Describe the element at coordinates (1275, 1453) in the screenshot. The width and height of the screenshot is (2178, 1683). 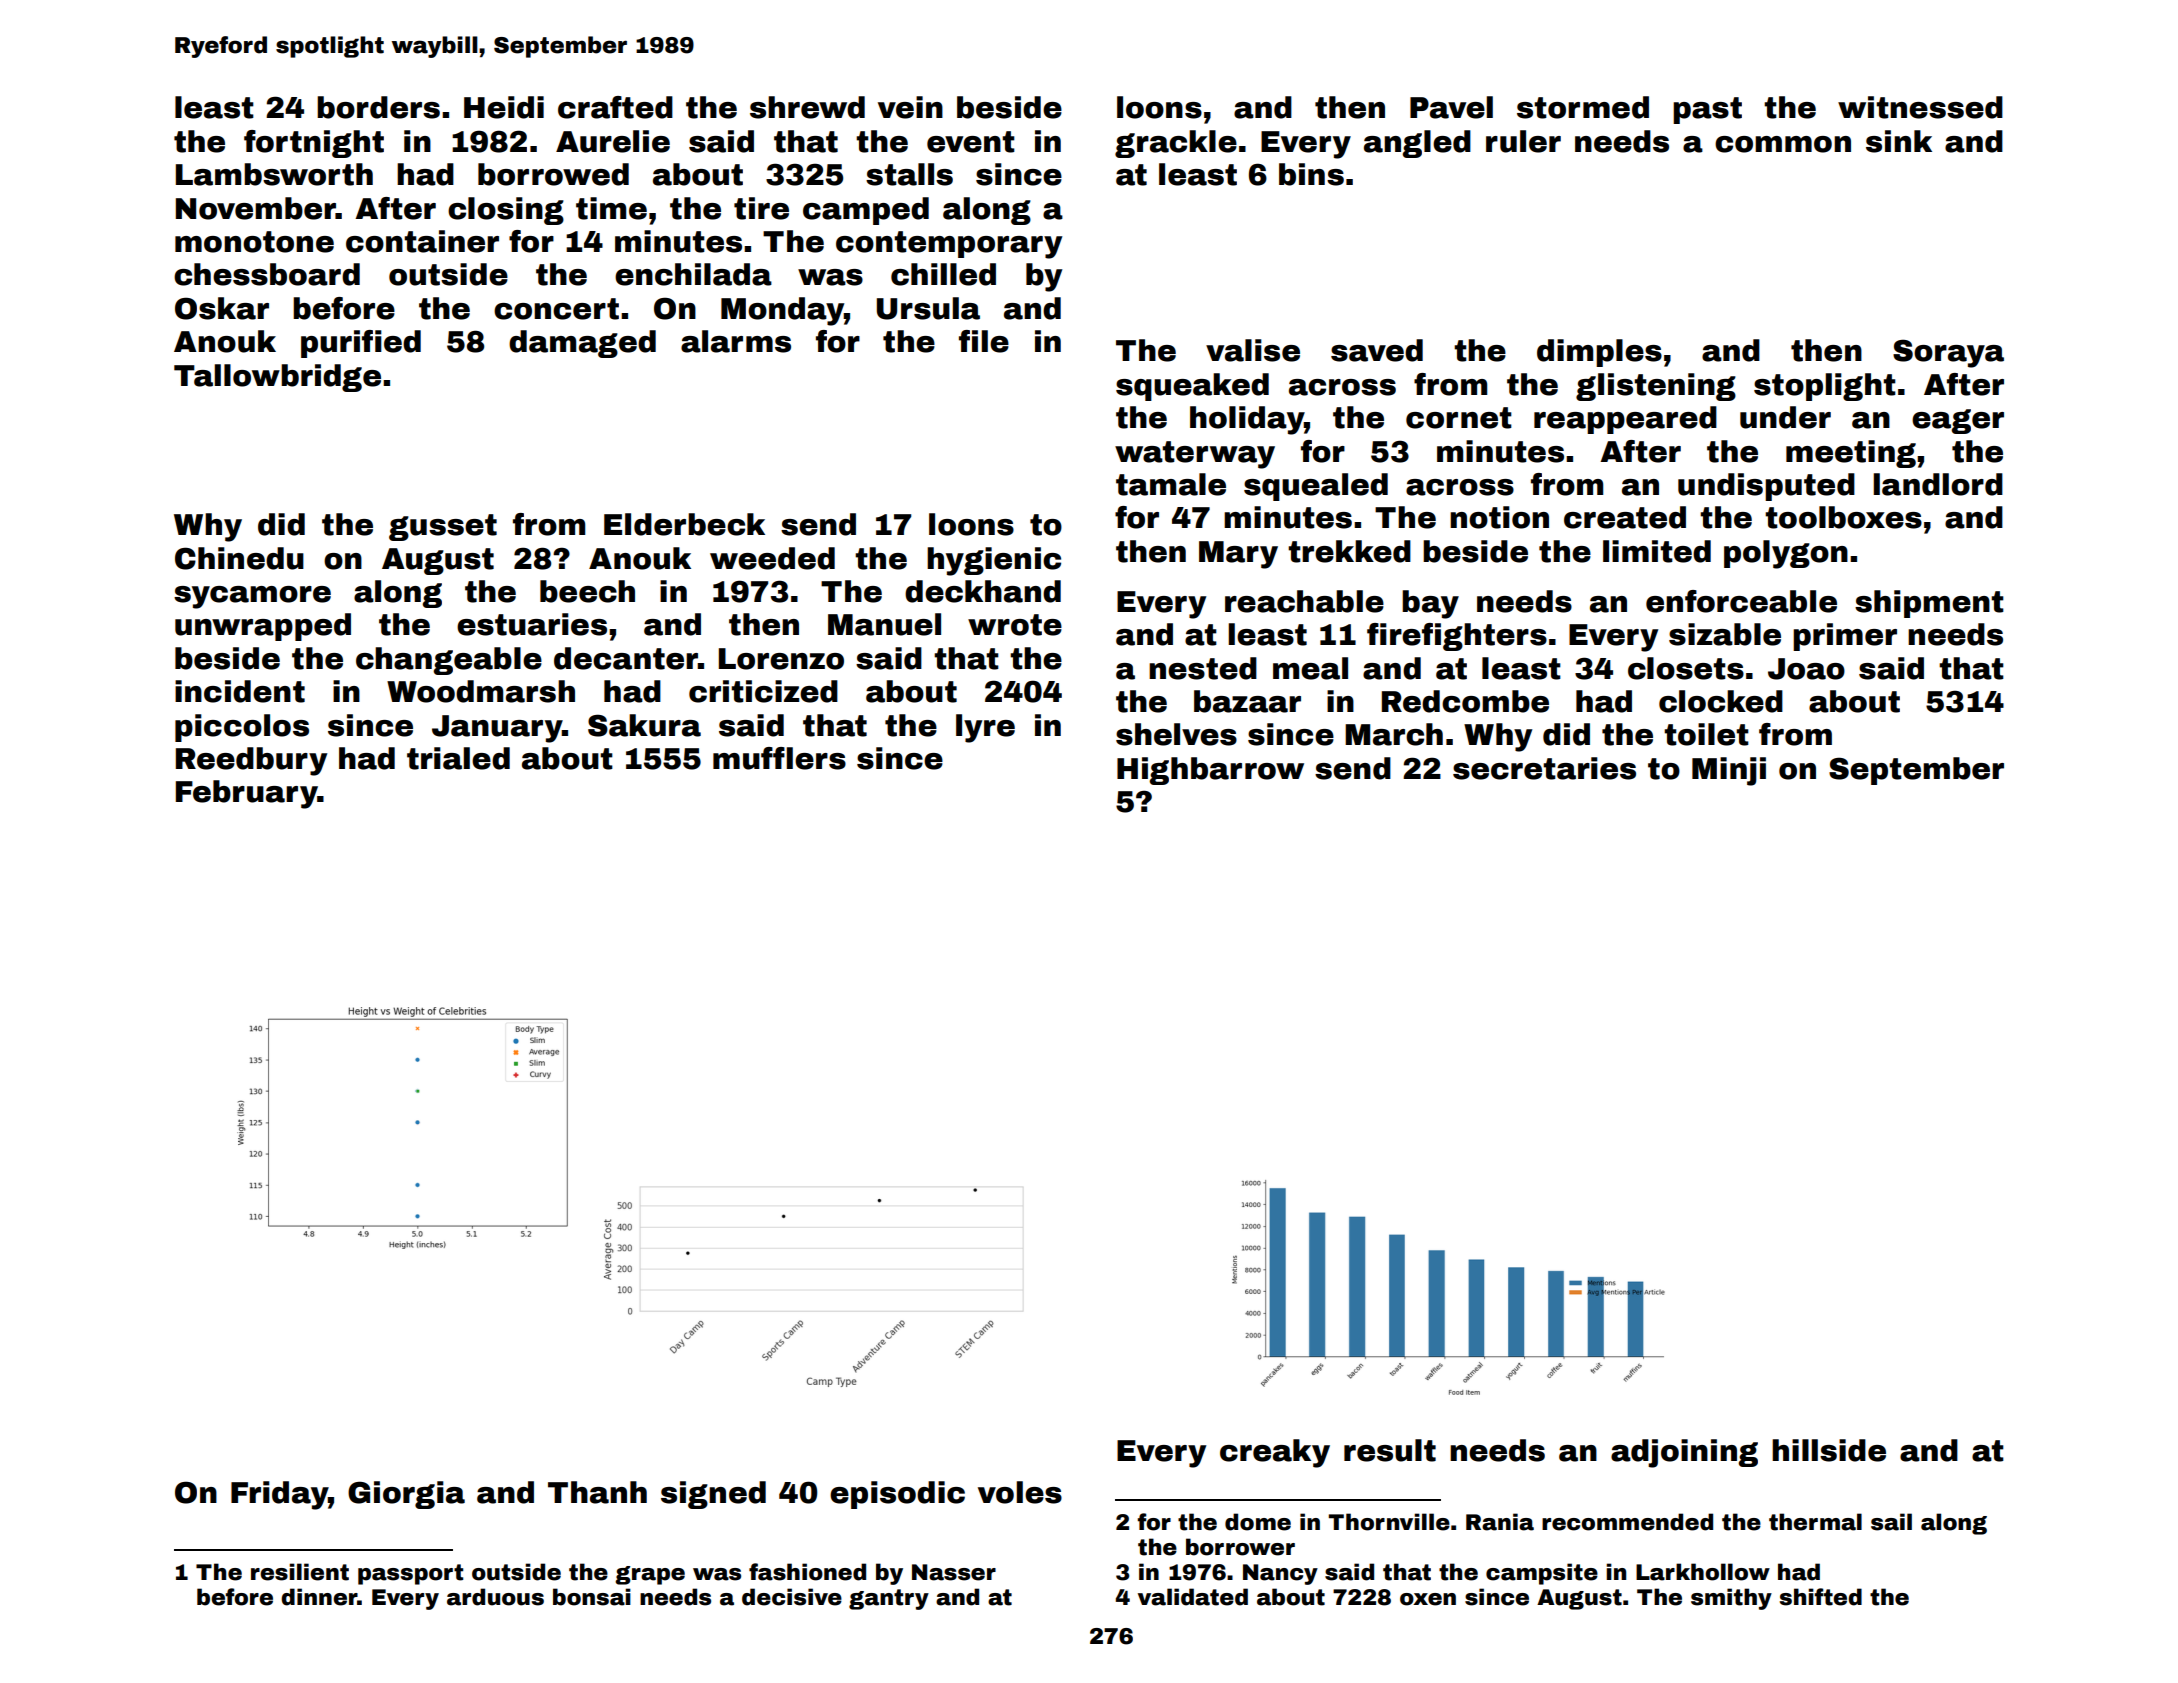
I see `creaky` at that location.
